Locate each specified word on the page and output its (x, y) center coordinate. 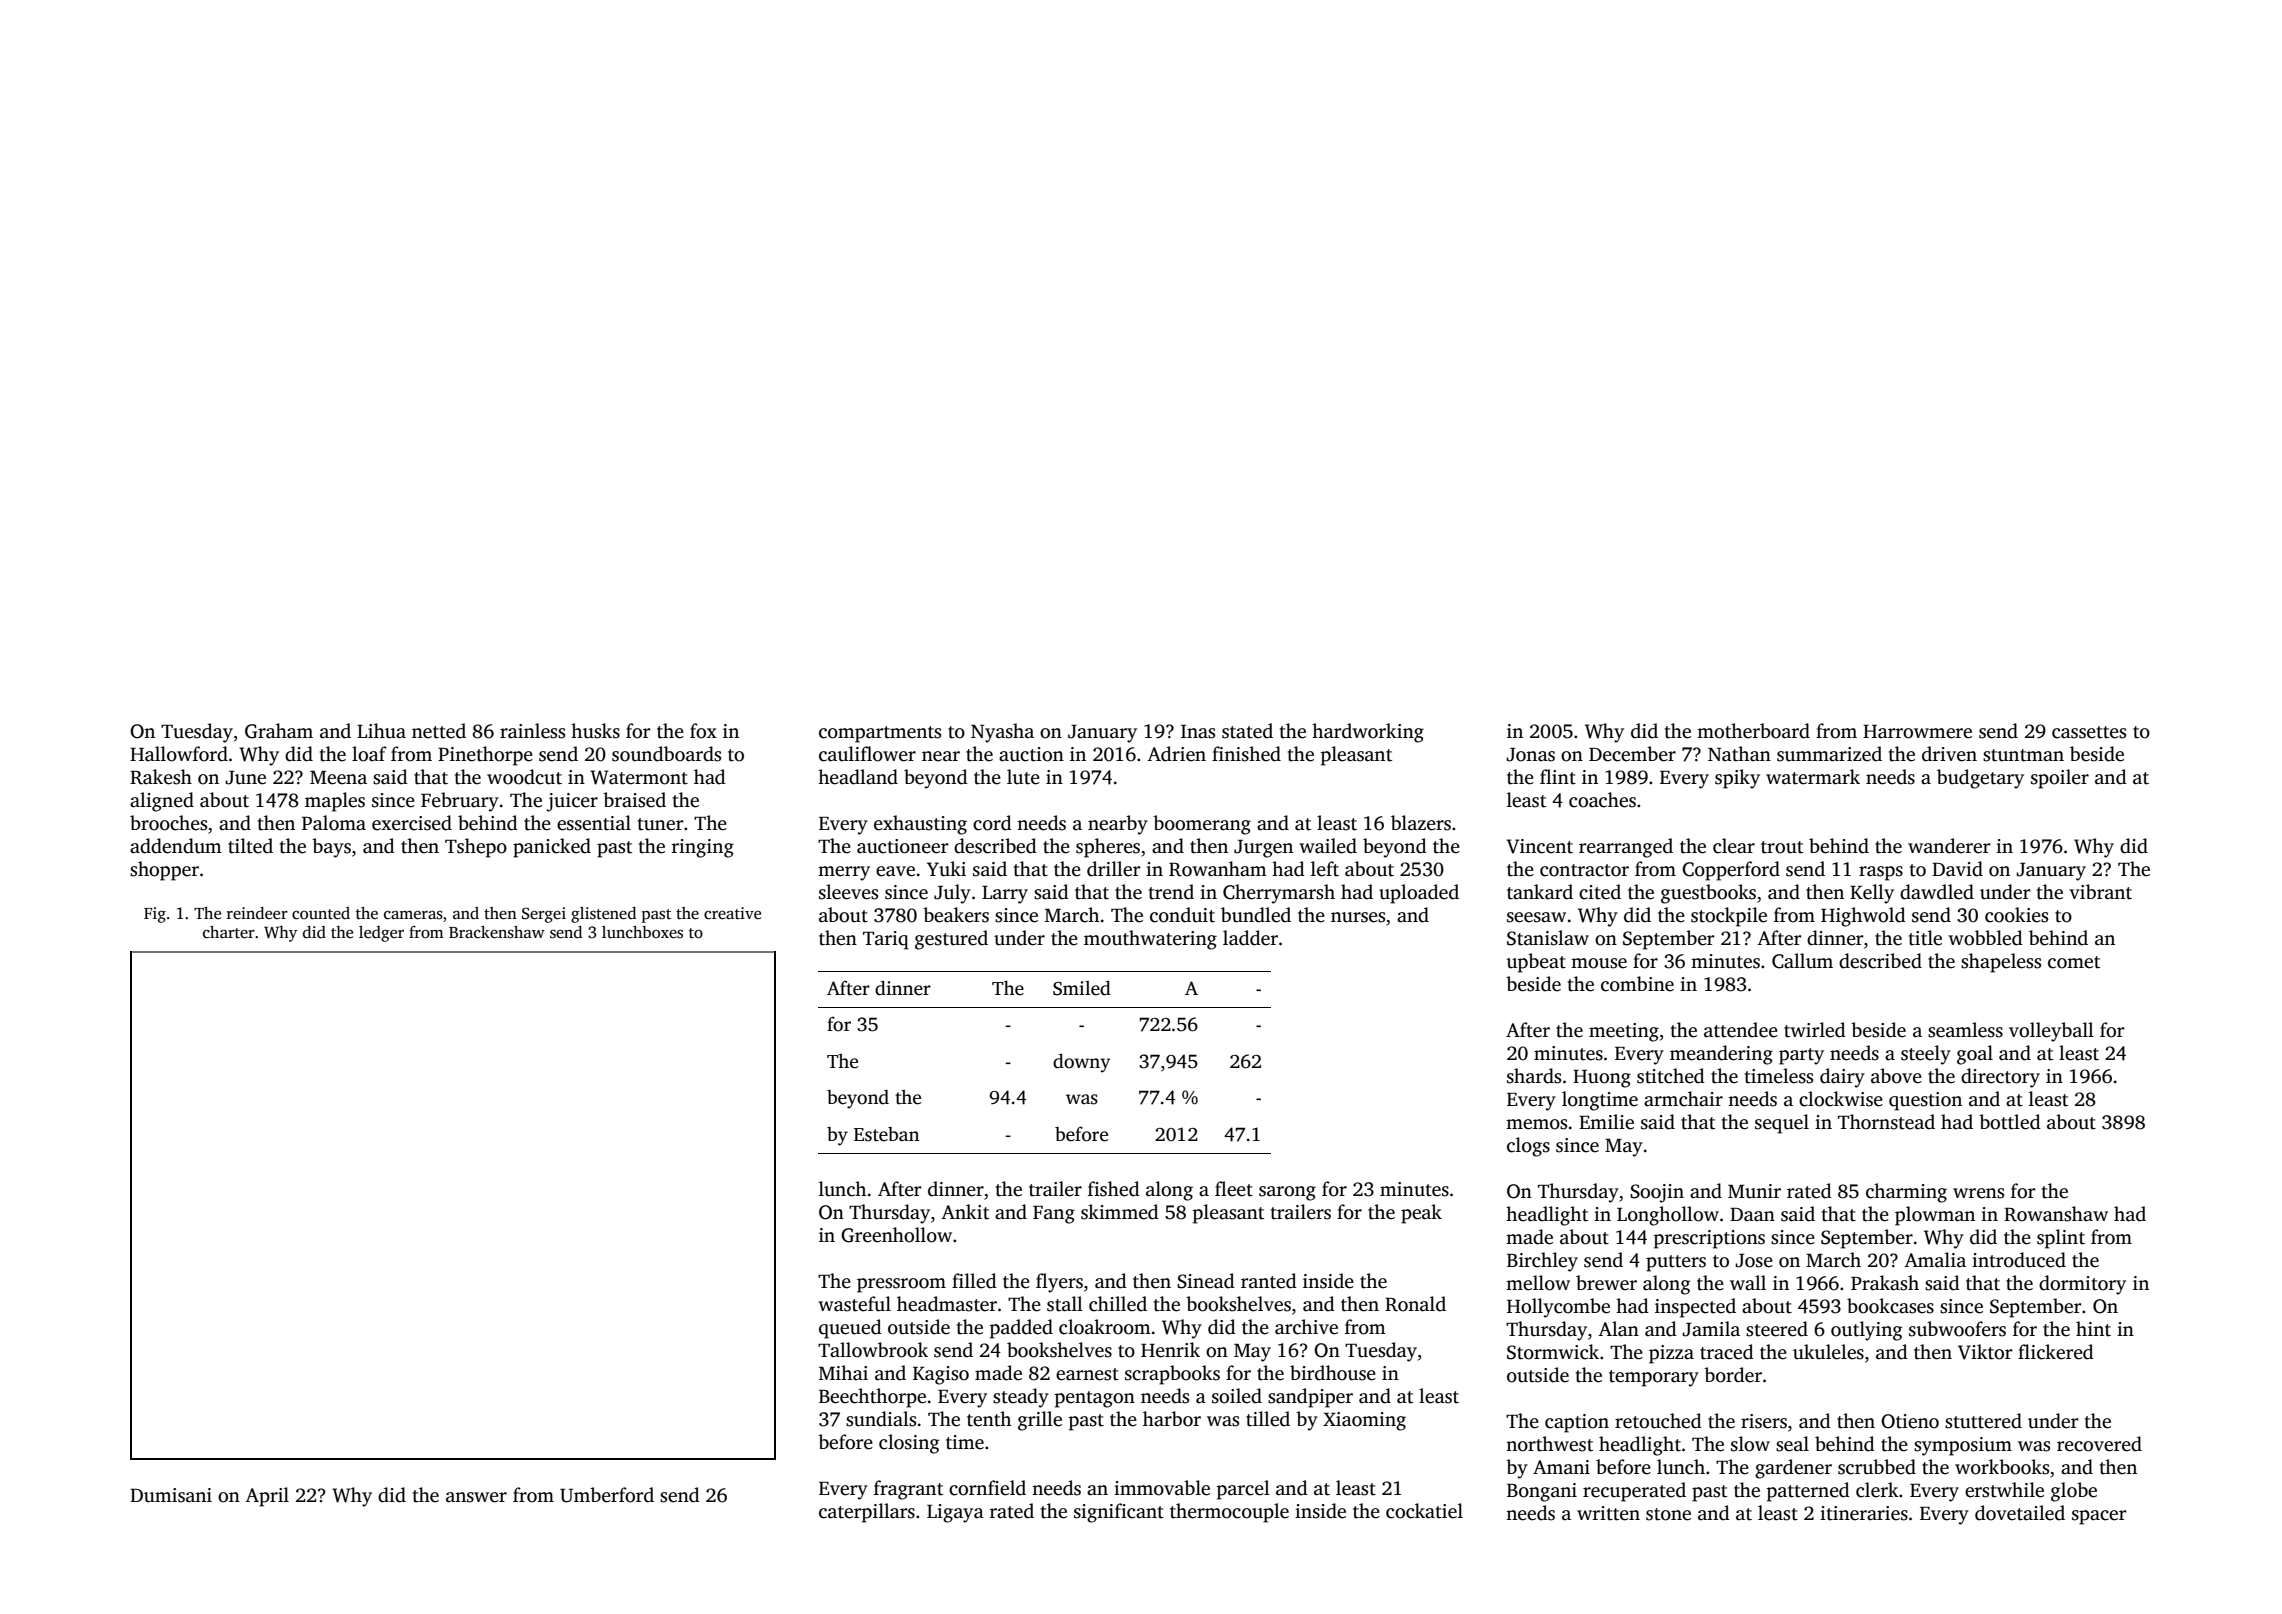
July (952, 894)
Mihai (843, 1373)
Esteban (886, 1134)
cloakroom (1105, 1327)
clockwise (1841, 1099)
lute (1023, 777)
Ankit (965, 1212)
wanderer (1949, 846)
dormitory (2082, 1285)
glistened (603, 915)
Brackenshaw (497, 932)
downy (1081, 1063)
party (1801, 1056)
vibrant (2100, 892)
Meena (338, 778)
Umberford (607, 1495)
